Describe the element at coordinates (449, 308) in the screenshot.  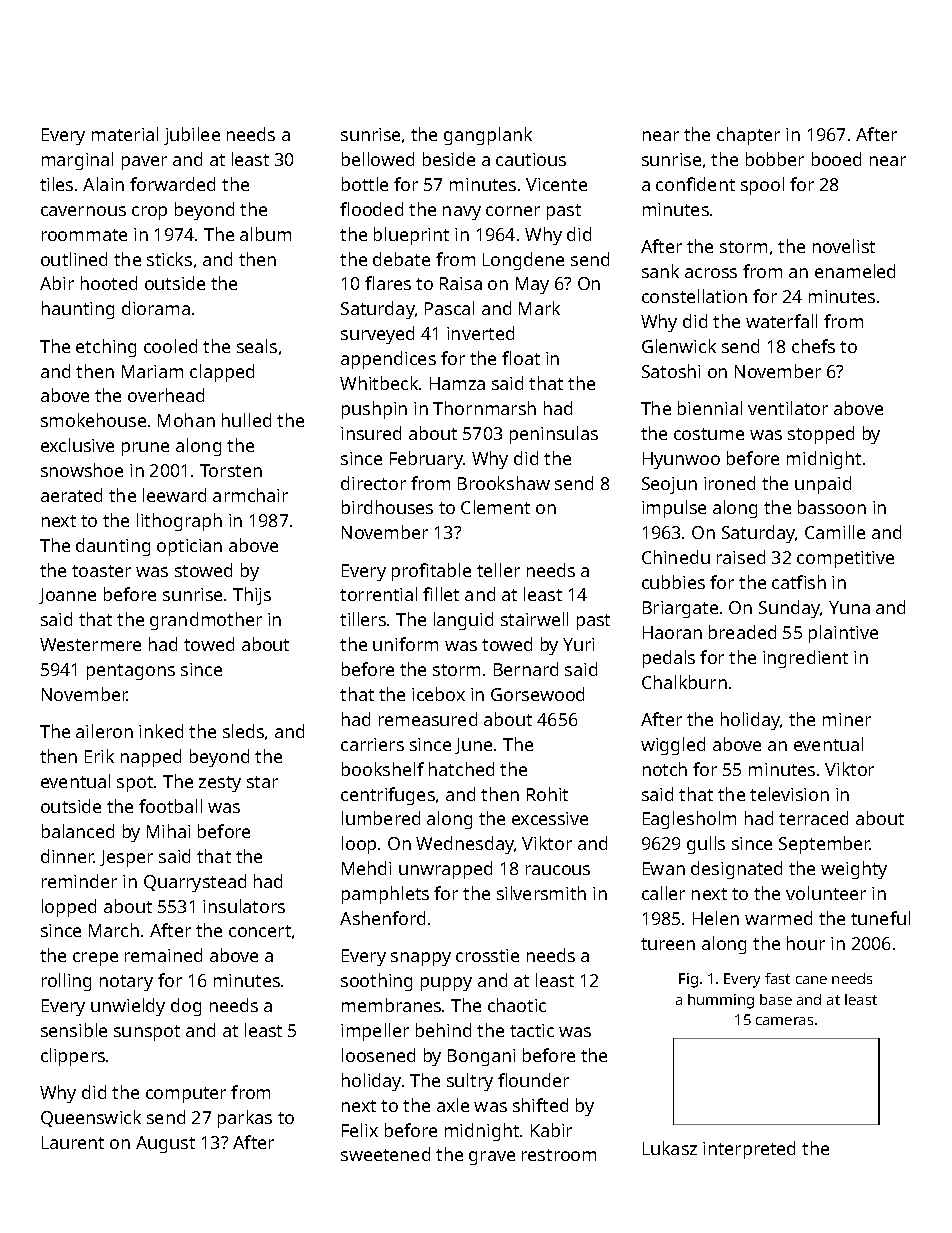
I see `Pascal` at that location.
